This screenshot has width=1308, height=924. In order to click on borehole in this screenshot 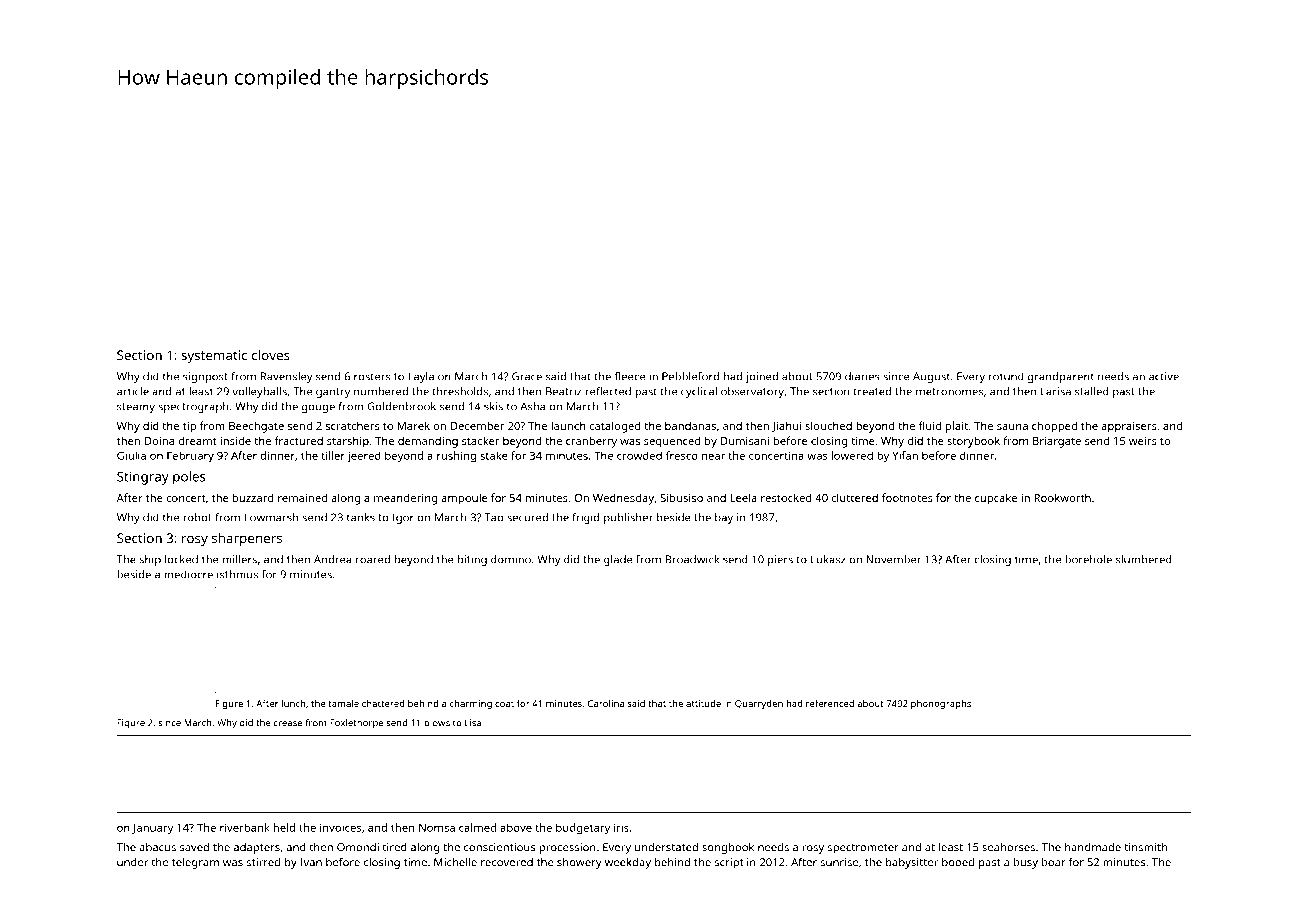, I will do `click(1088, 559)`.
